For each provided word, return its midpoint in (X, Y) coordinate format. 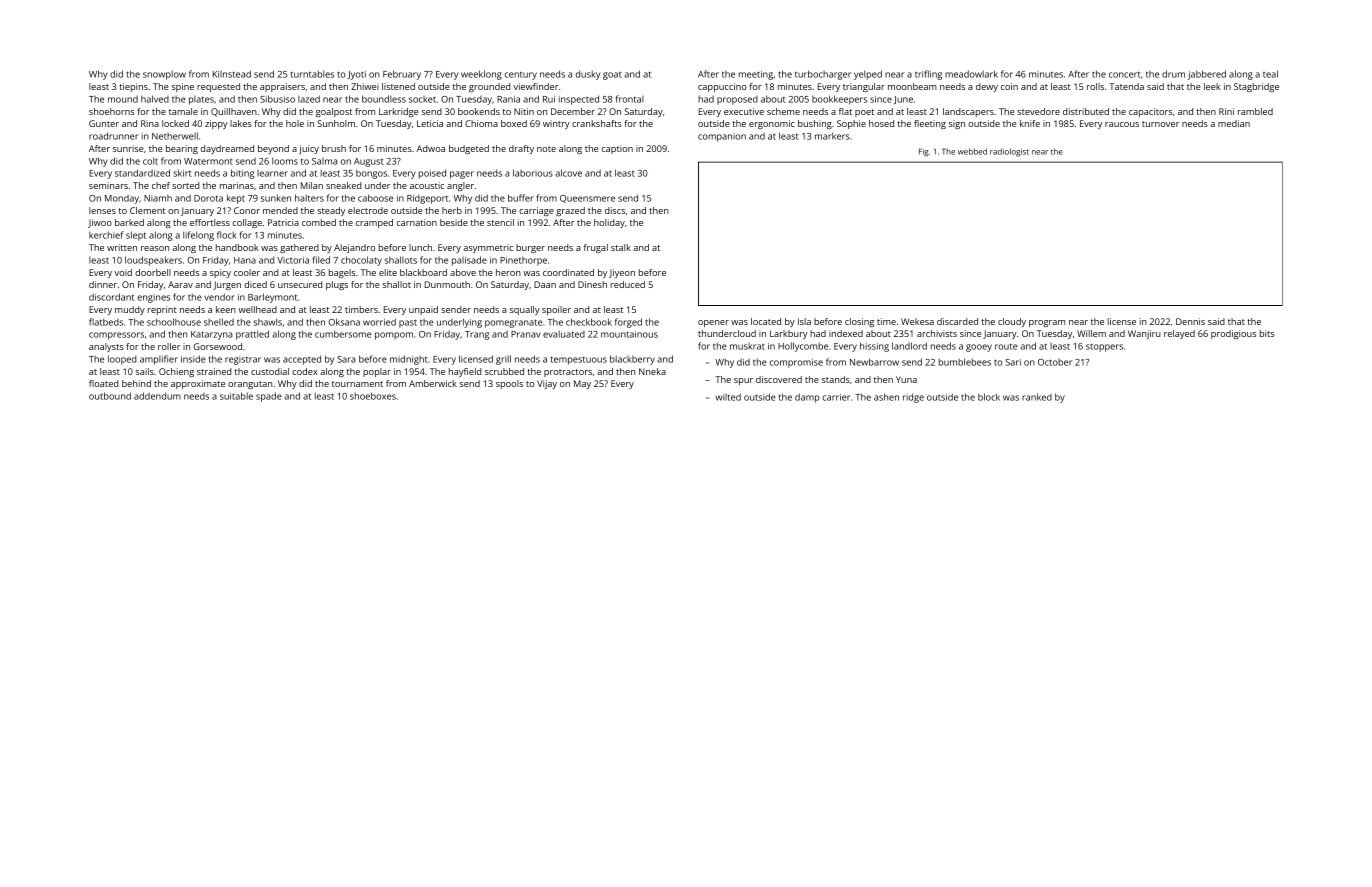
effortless (210, 222)
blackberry (632, 360)
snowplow (164, 75)
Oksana (344, 322)
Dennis (1190, 321)
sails (145, 371)
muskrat (747, 346)
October (1055, 362)
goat (612, 76)
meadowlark (971, 74)
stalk (621, 247)
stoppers (1104, 347)
